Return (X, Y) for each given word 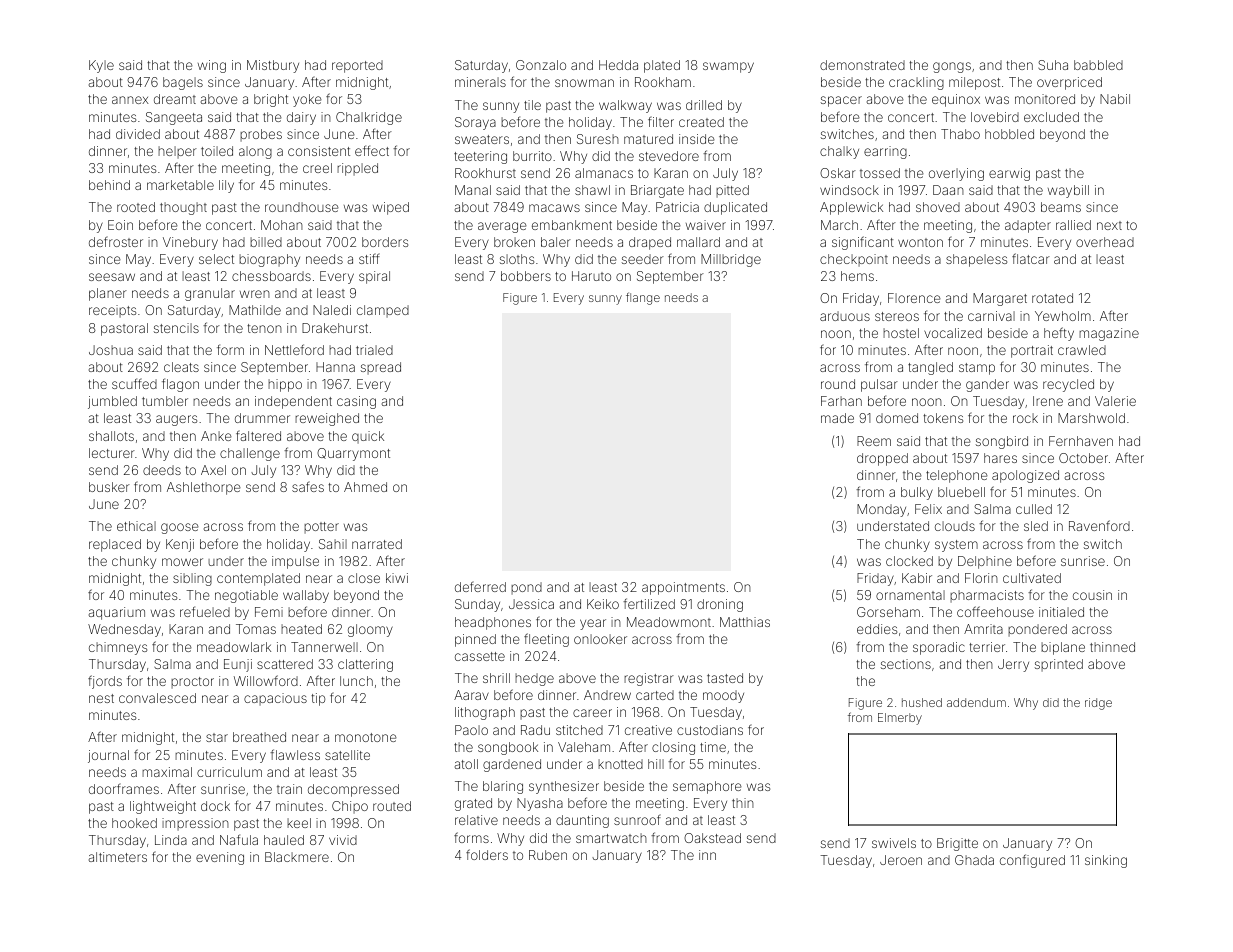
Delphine (985, 562)
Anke (216, 436)
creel (317, 168)
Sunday (477, 605)
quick (368, 437)
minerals (480, 82)
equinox (956, 100)
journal (108, 756)
